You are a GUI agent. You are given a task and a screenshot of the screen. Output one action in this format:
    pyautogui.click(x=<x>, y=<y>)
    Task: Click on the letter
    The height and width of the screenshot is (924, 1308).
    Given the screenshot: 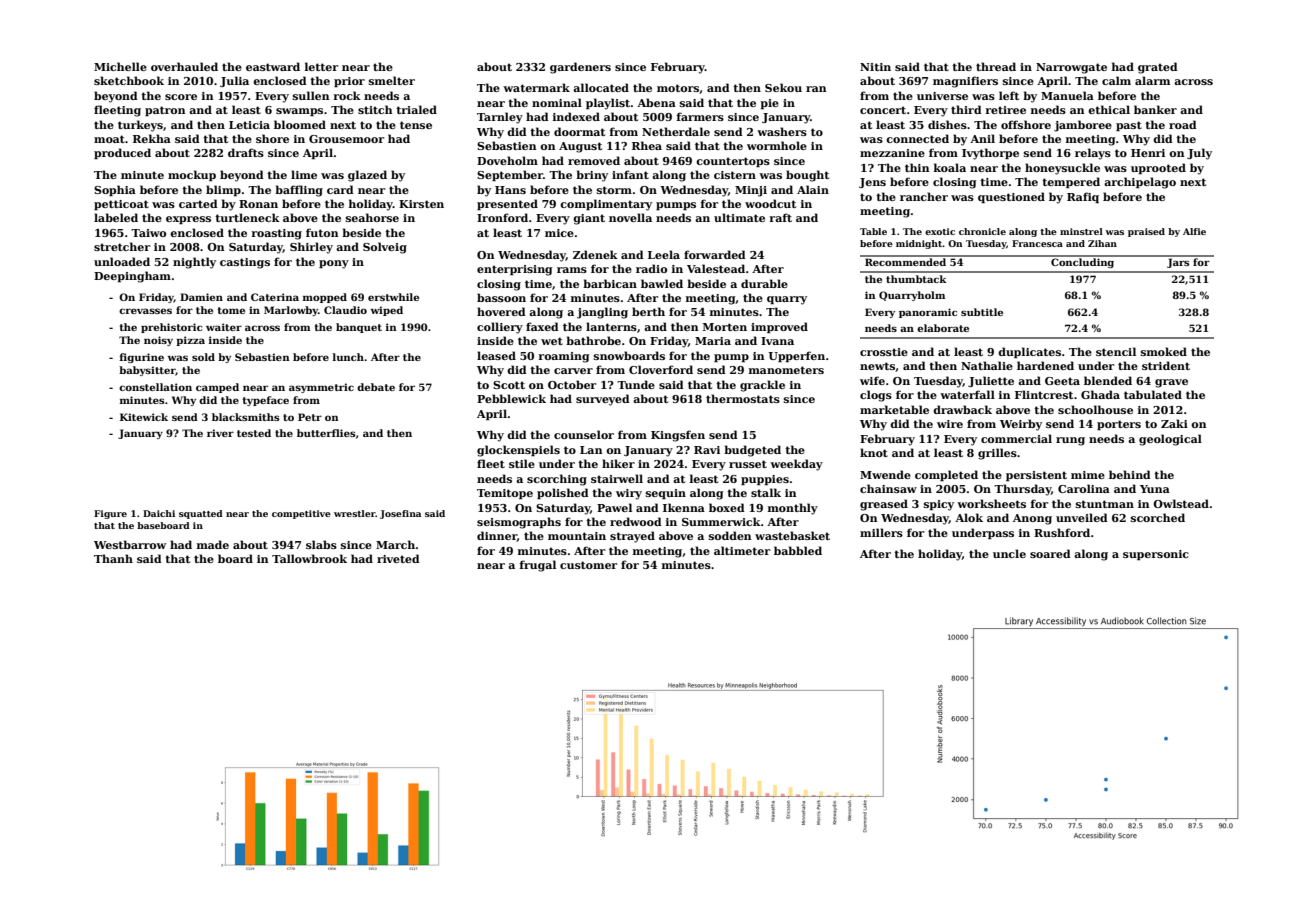 What is the action you would take?
    pyautogui.click(x=321, y=66)
